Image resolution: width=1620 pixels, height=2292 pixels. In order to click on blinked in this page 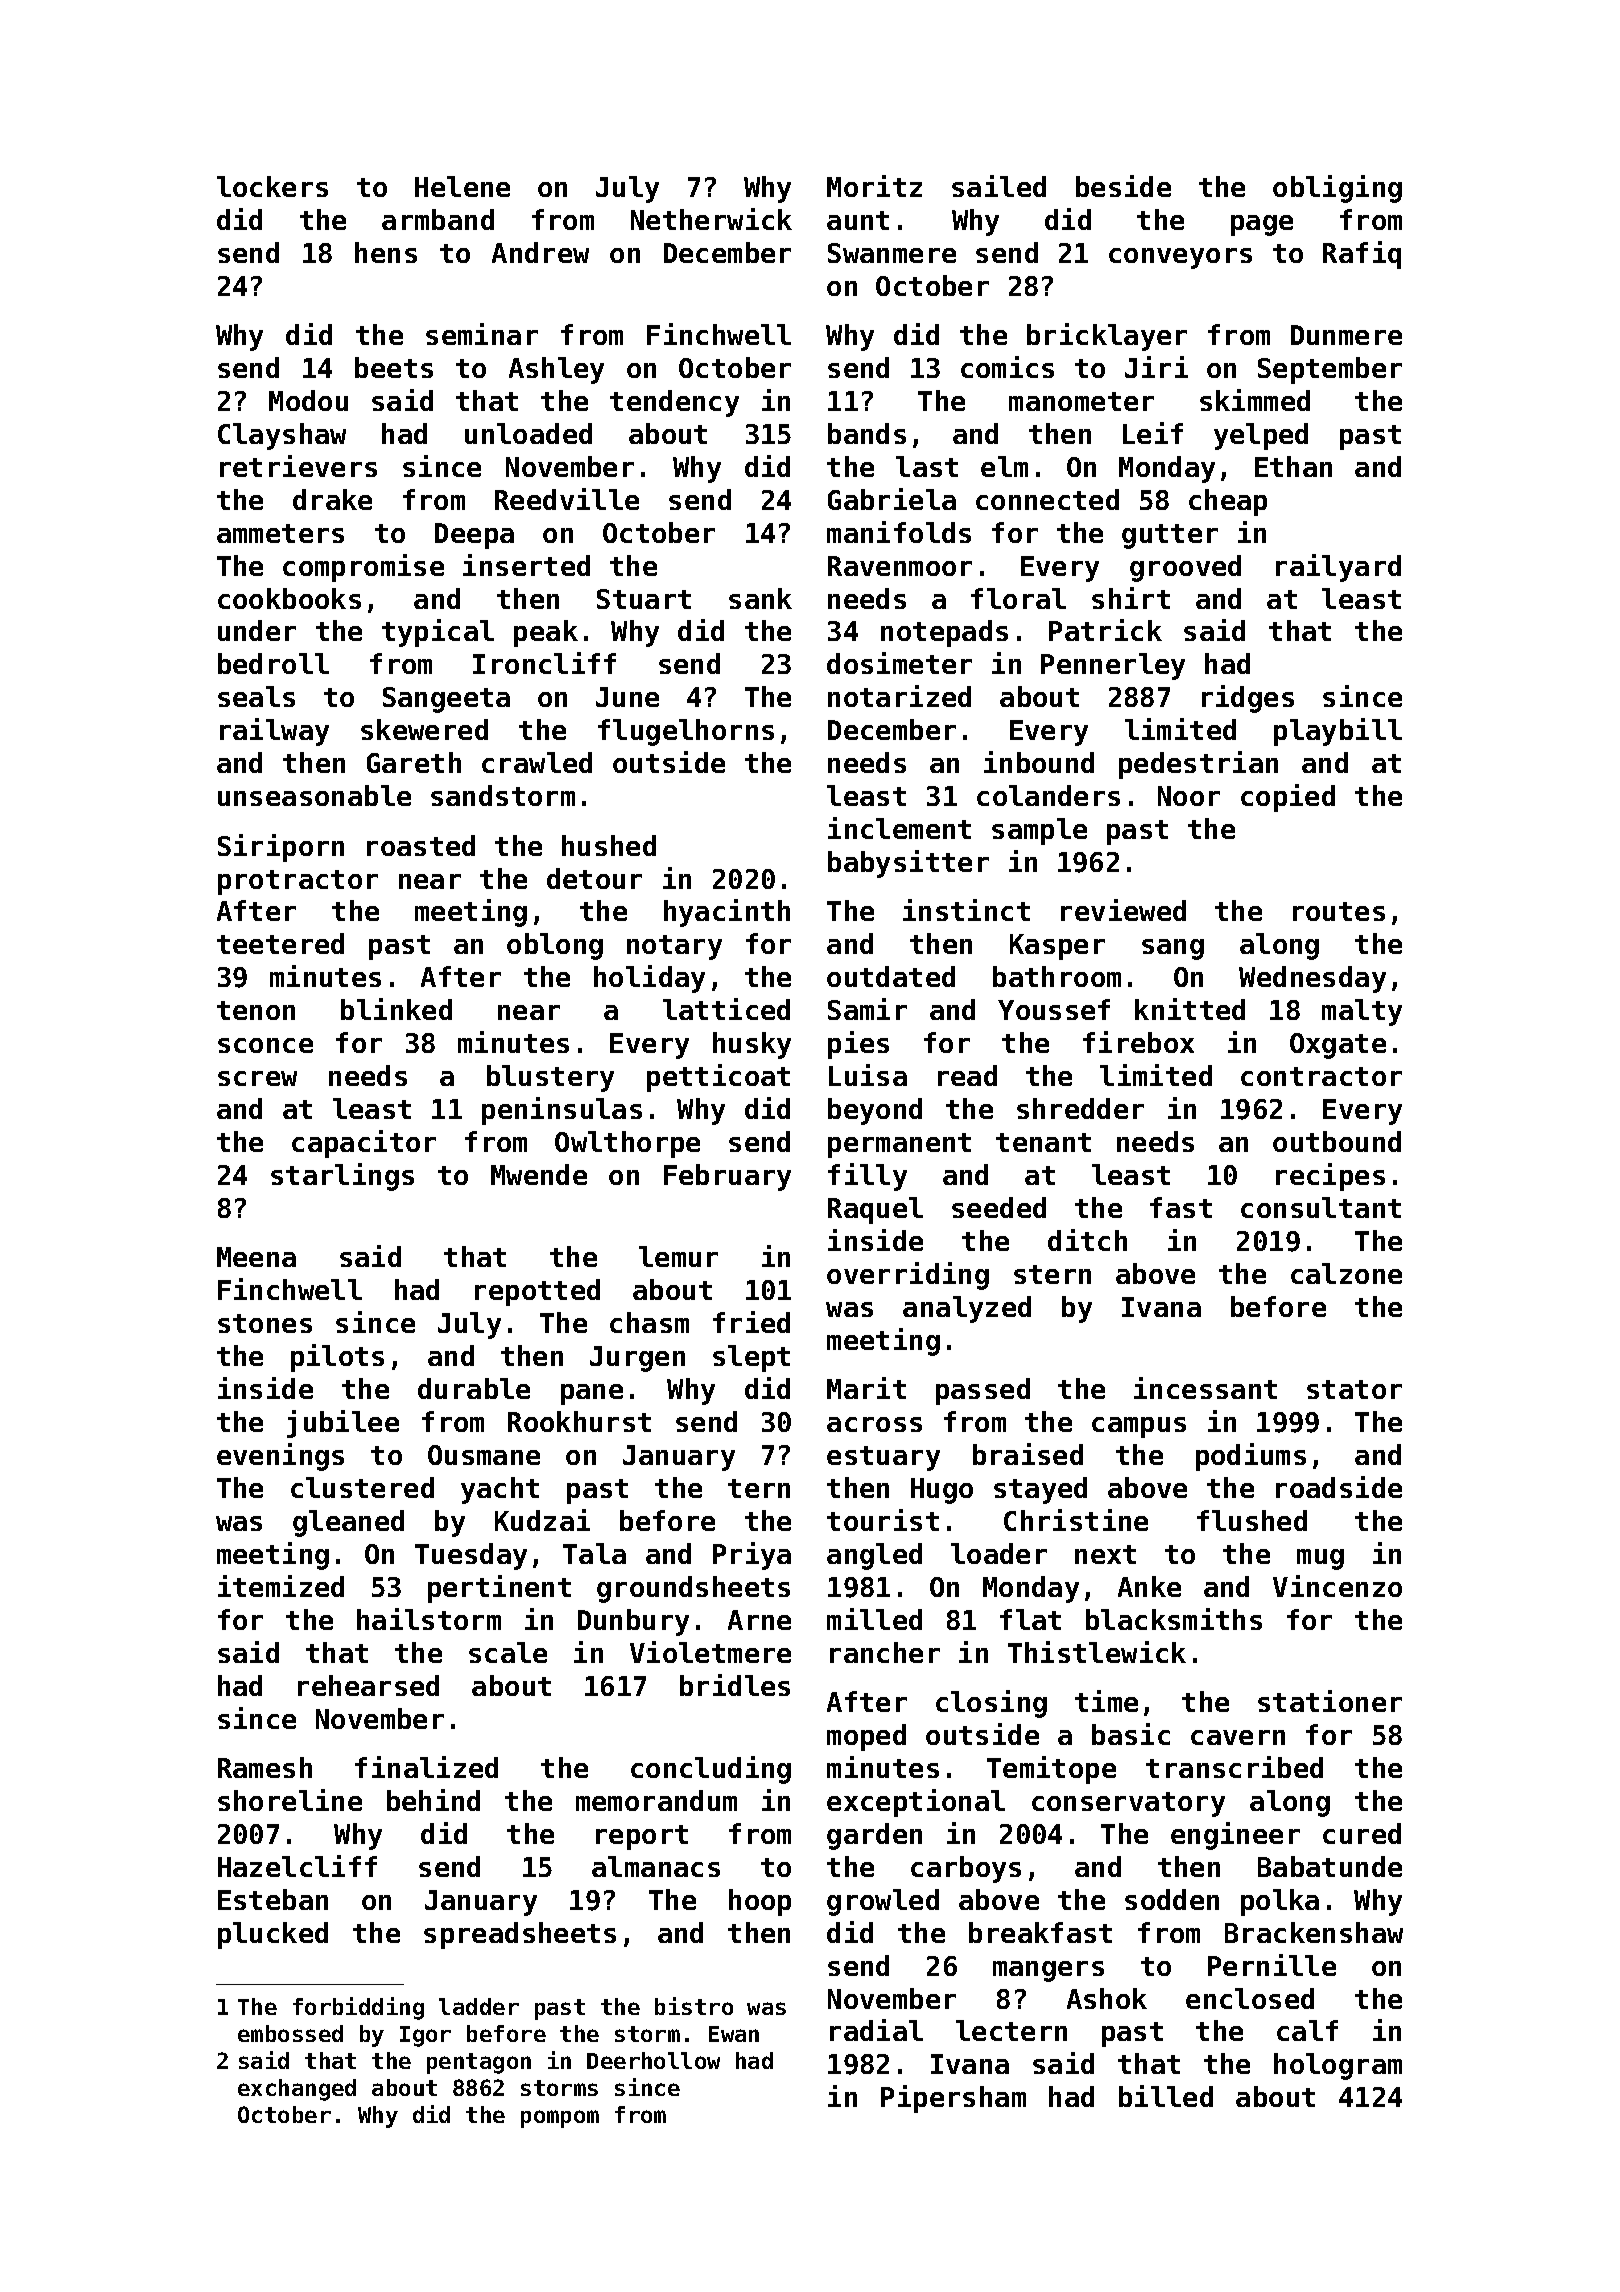, I will do `click(396, 1009)`.
